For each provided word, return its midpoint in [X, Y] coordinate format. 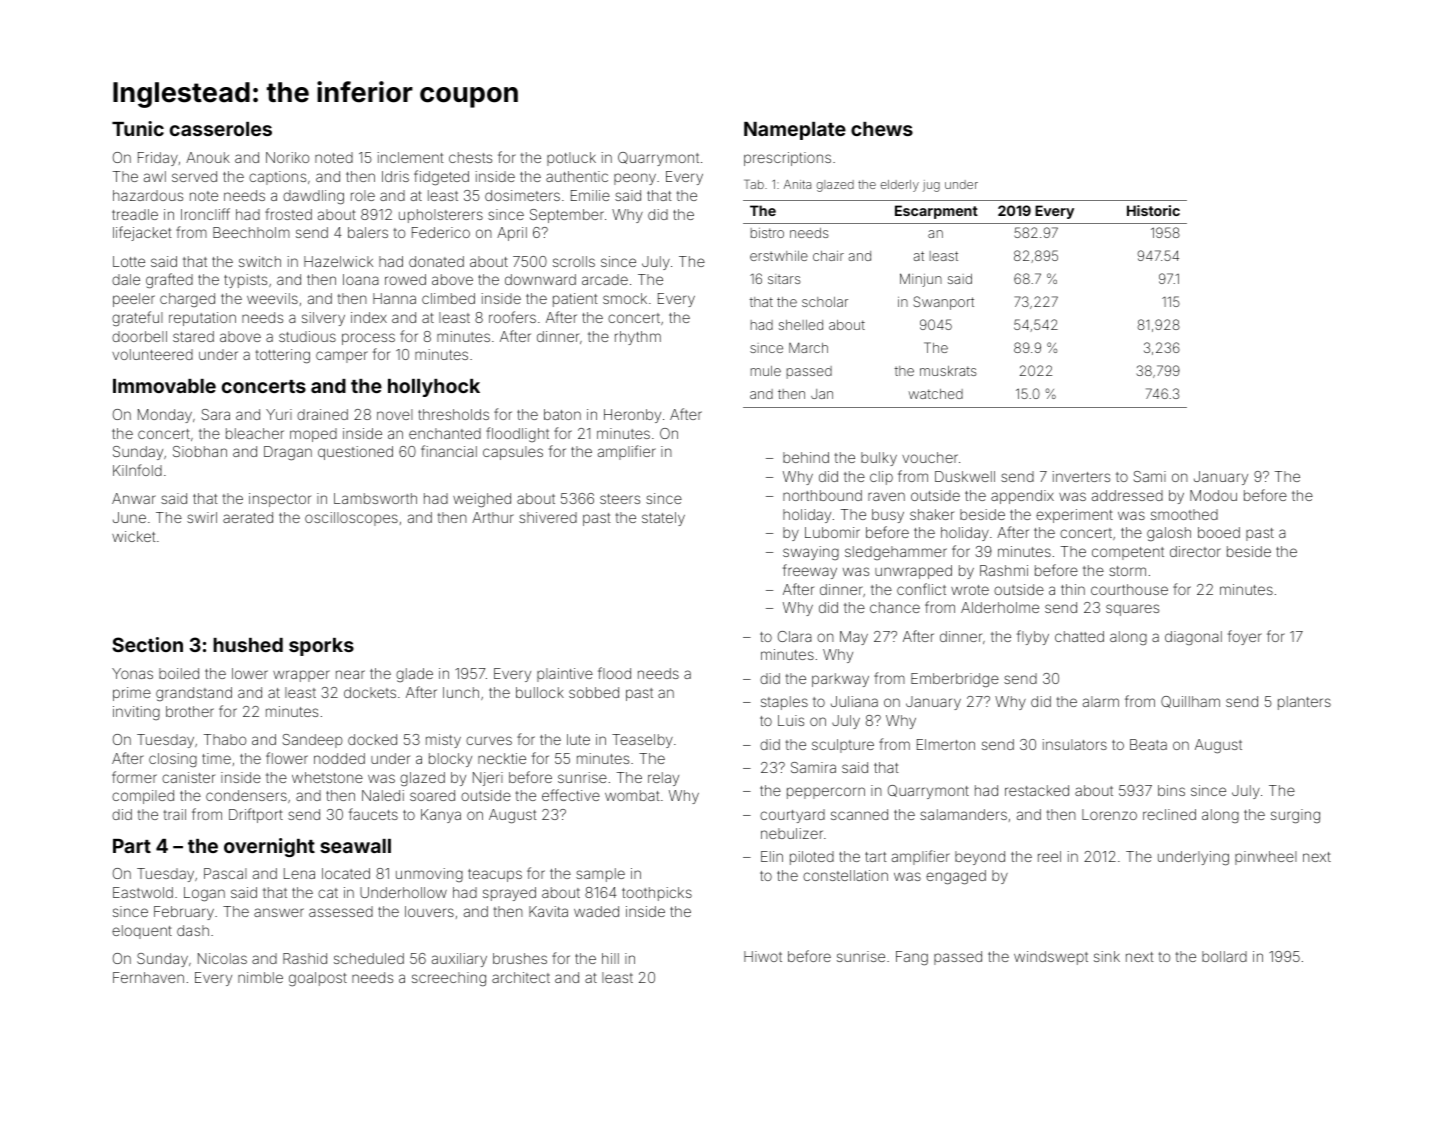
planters [1304, 703]
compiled [143, 797]
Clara [795, 636]
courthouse [1129, 589]
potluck [571, 159]
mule [766, 371]
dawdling [313, 197]
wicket [134, 536]
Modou [1213, 495]
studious [307, 336]
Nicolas [222, 958]
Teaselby [642, 741]
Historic [1153, 210]
